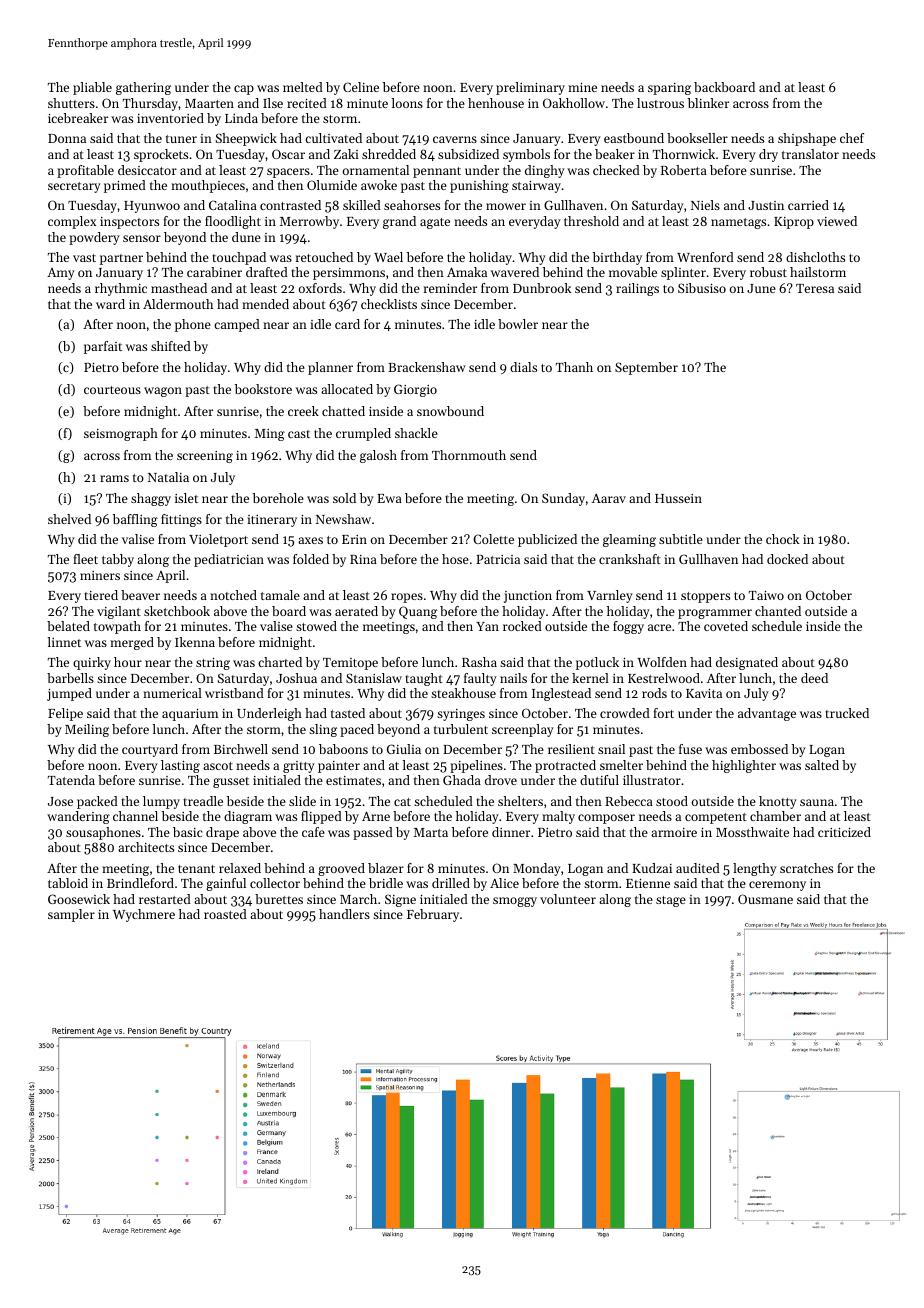  What do you see at coordinates (815, 288) in the image?
I see `Teresa` at bounding box center [815, 288].
